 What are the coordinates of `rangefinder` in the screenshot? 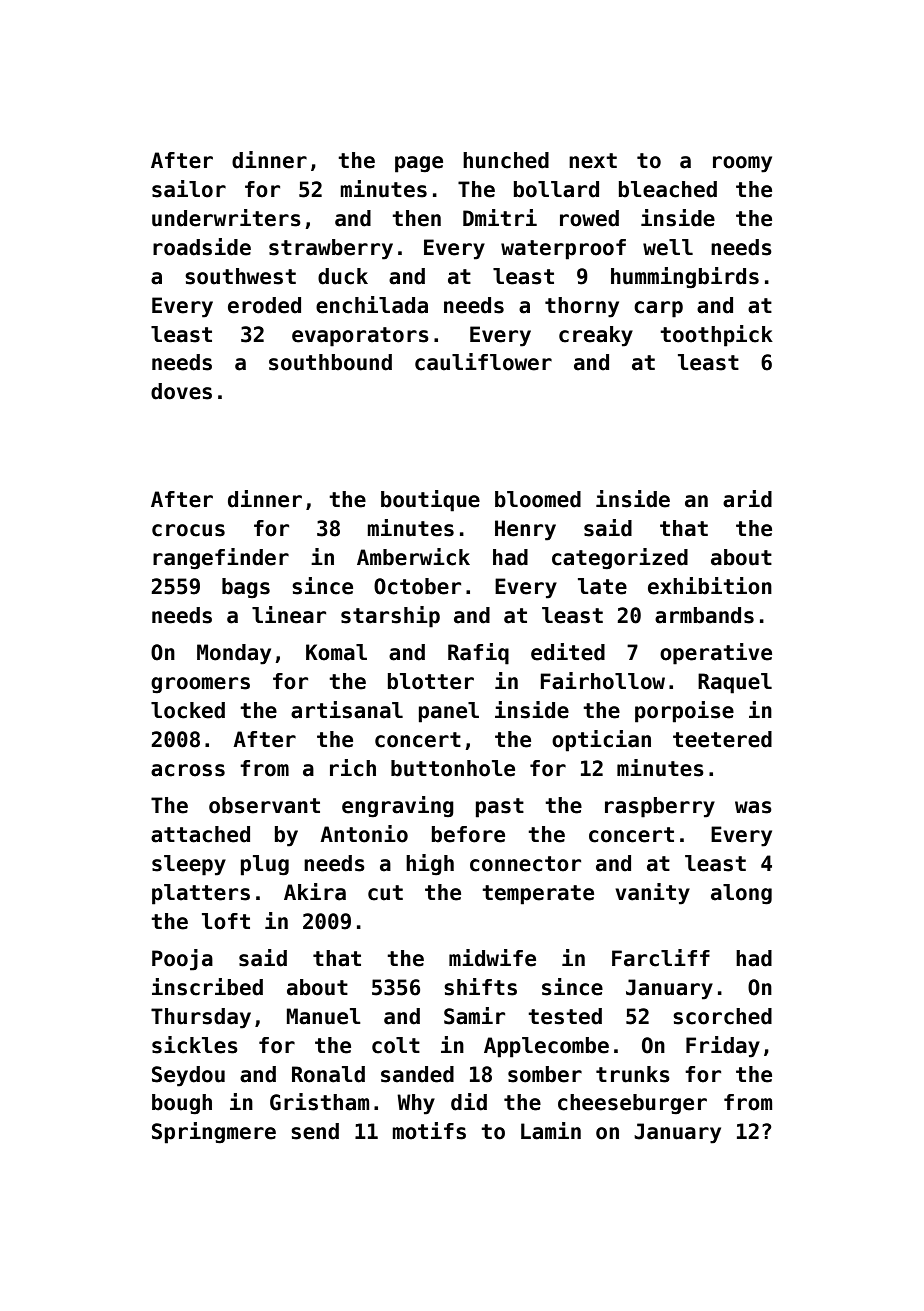 It's located at (221, 559).
